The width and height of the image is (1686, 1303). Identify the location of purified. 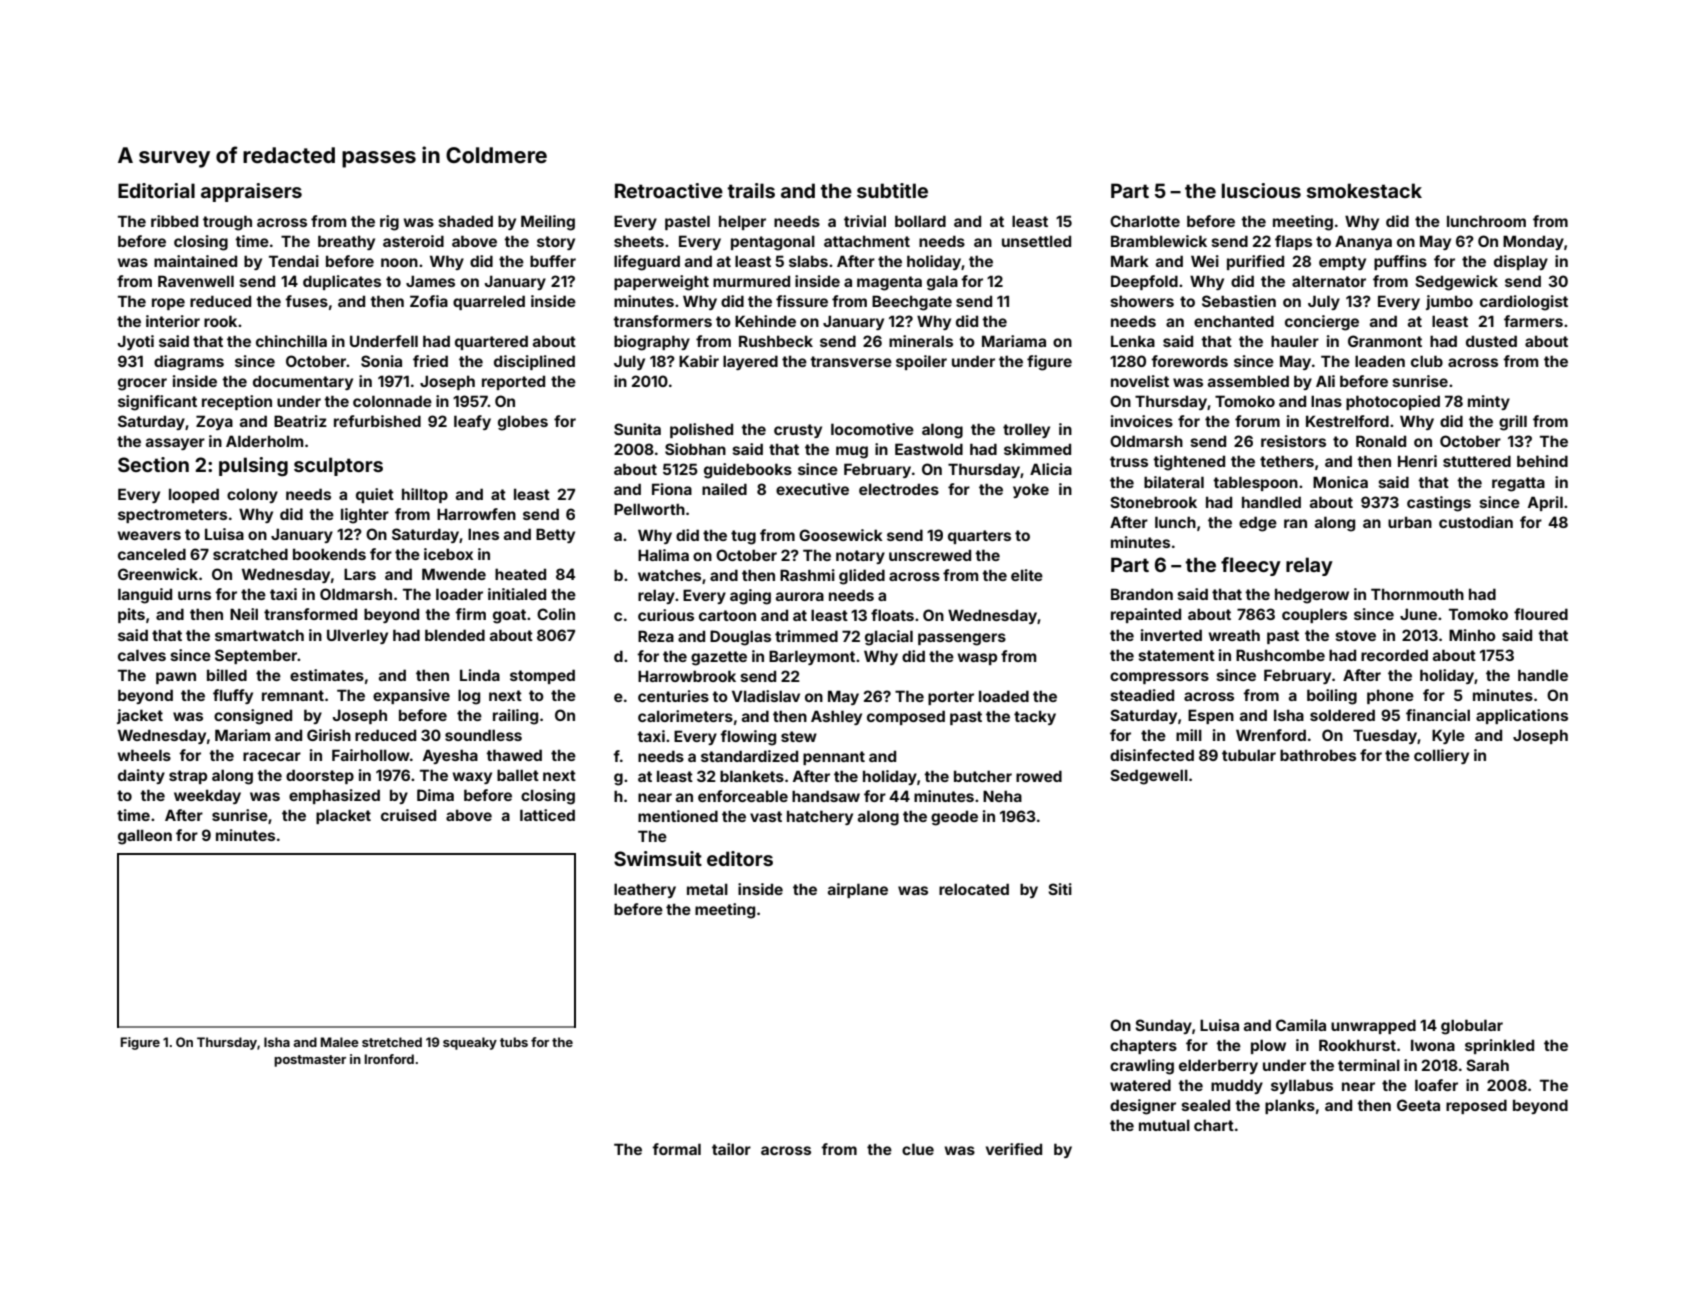
(1255, 262).
